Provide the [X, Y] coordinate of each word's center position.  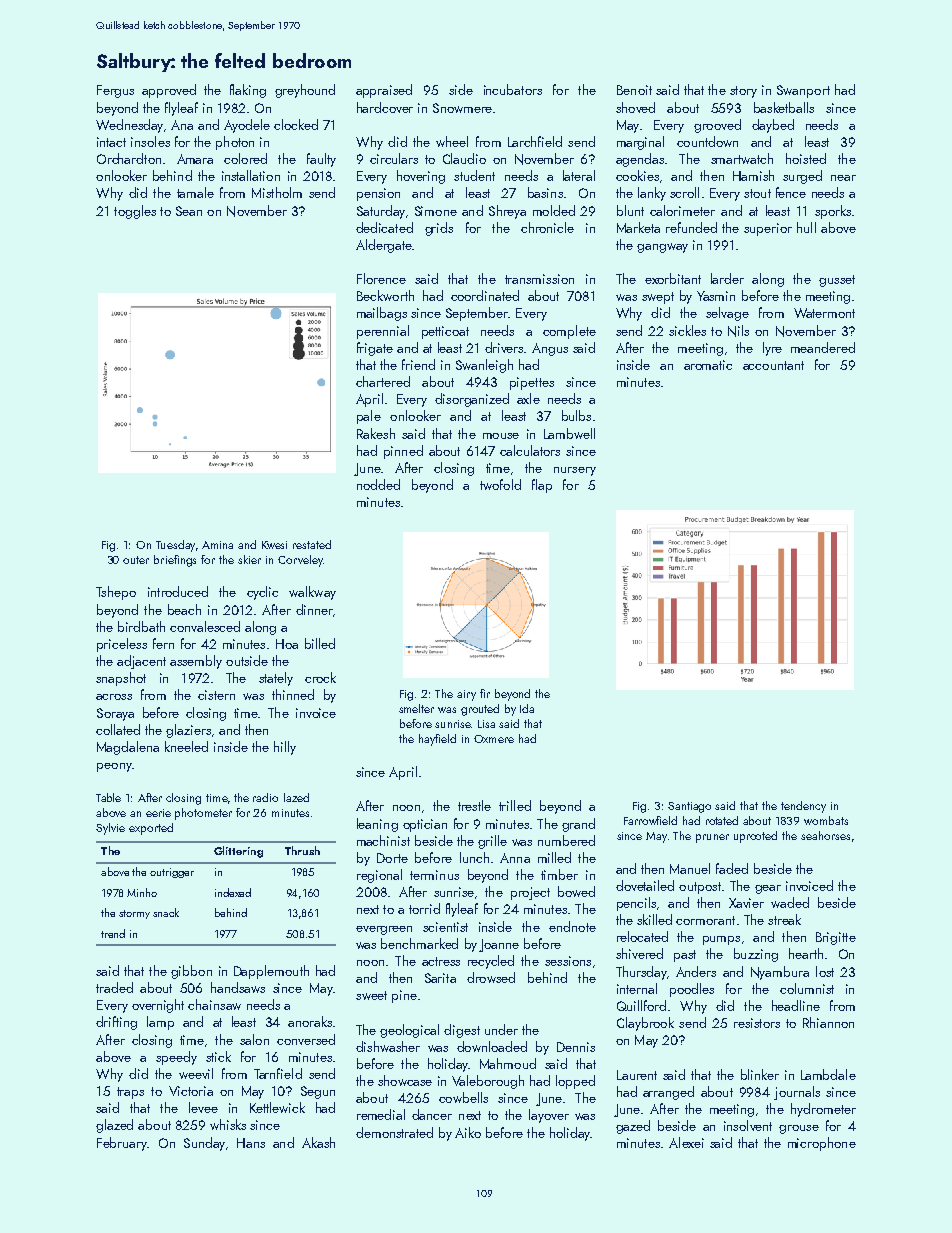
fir [485, 693]
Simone [436, 211]
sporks [833, 212]
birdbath [141, 626]
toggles [135, 212]
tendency [803, 807]
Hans [251, 1143]
